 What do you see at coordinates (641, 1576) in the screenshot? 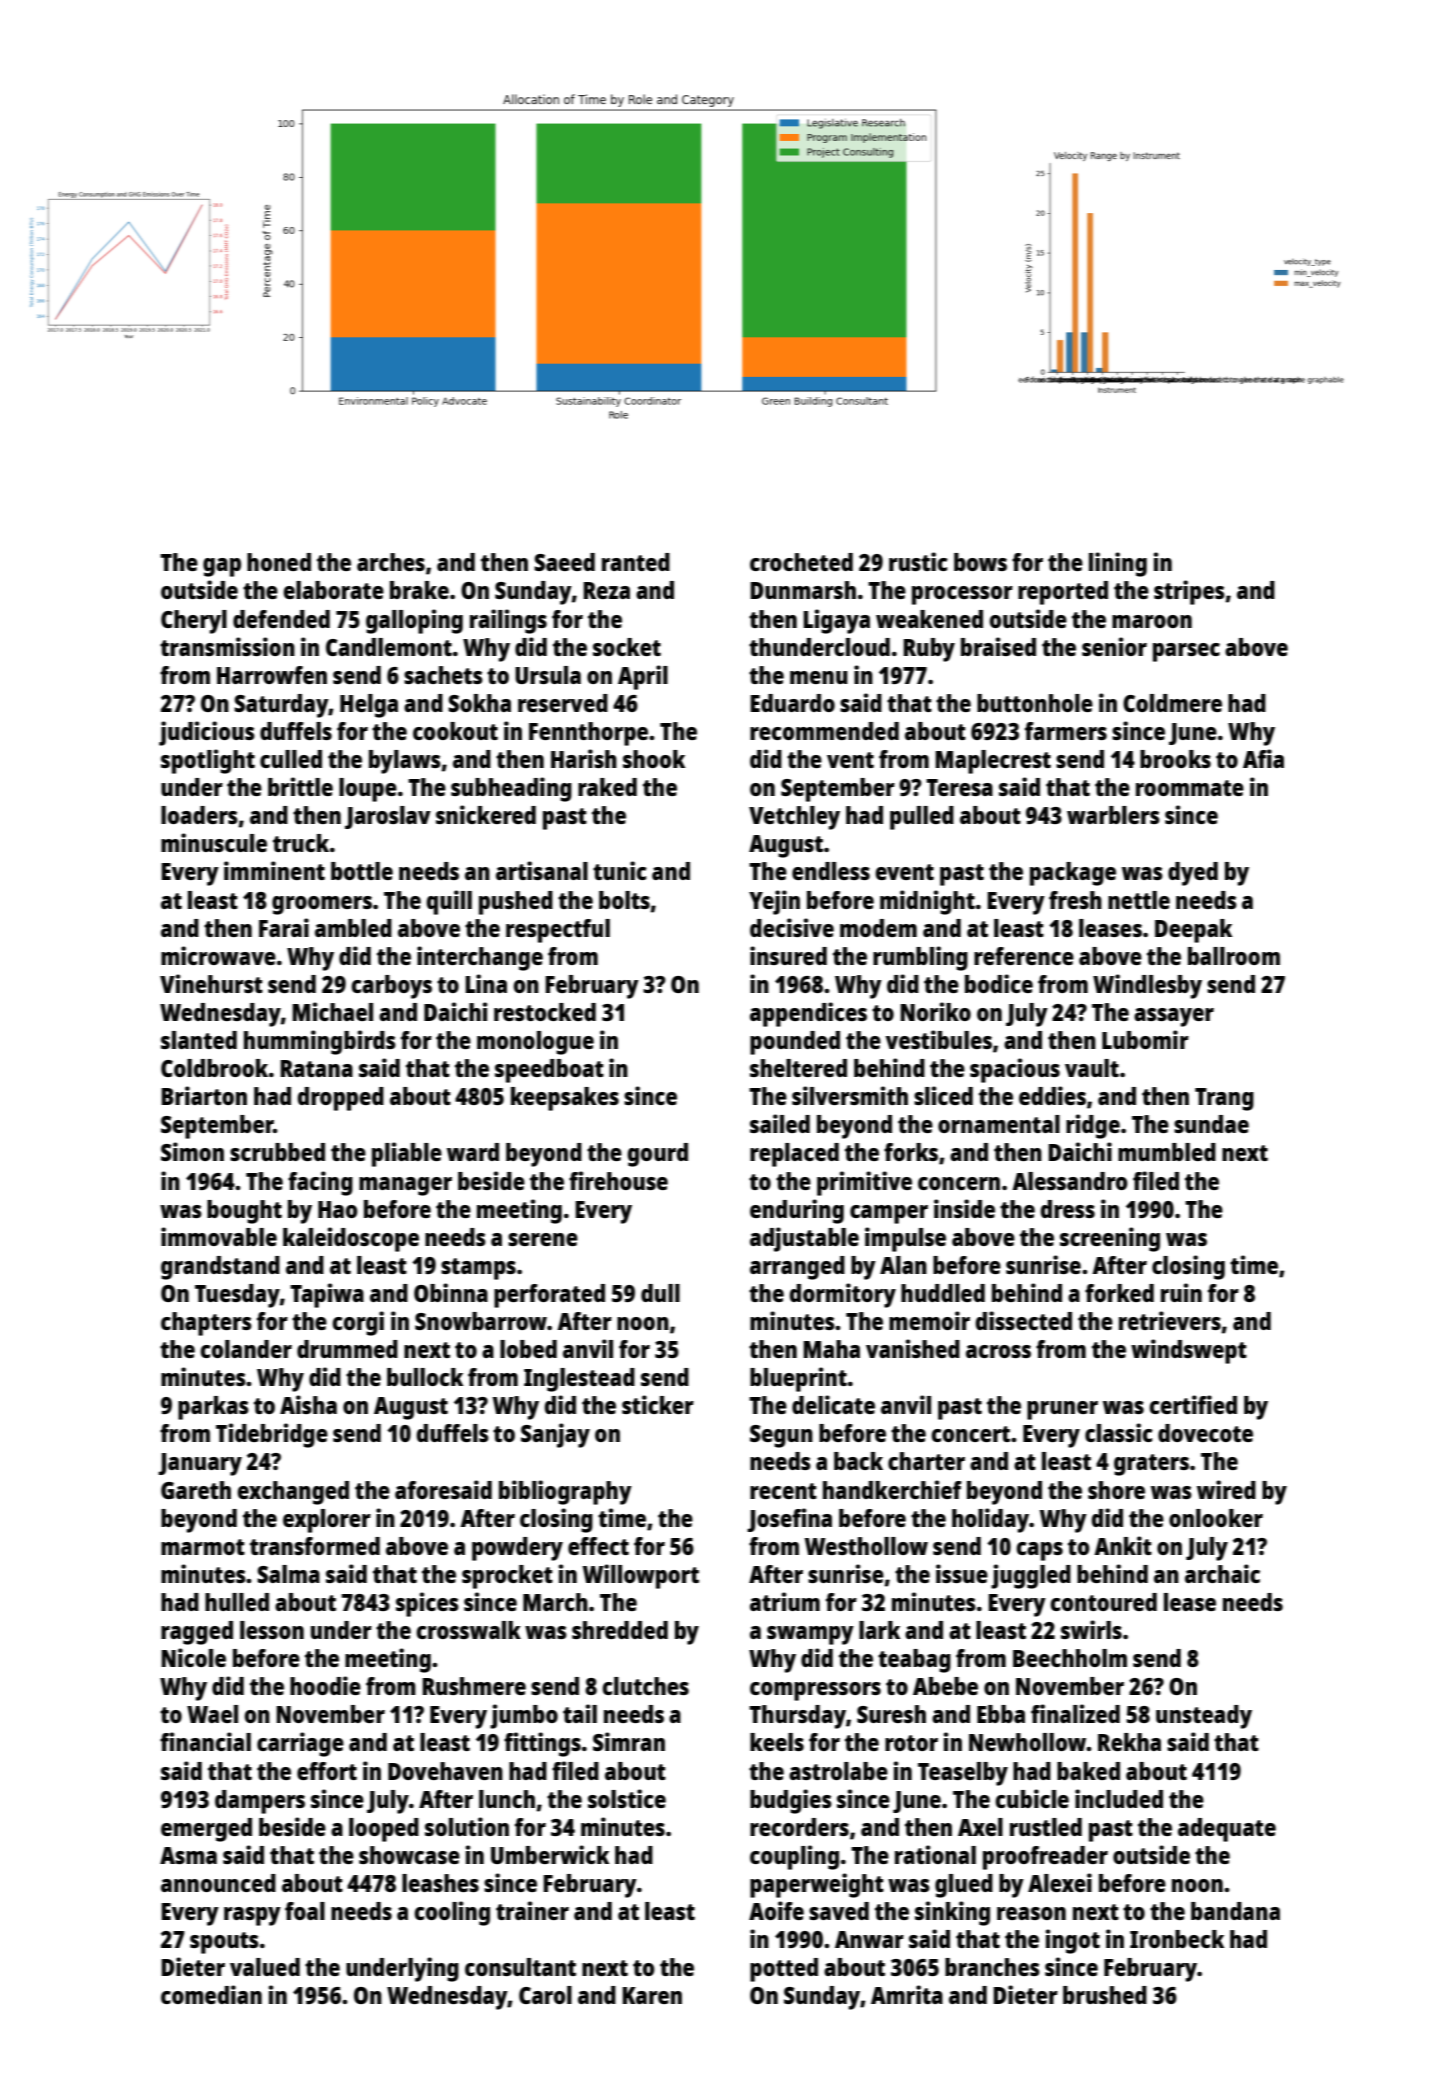
I see `Willowport` at bounding box center [641, 1576].
